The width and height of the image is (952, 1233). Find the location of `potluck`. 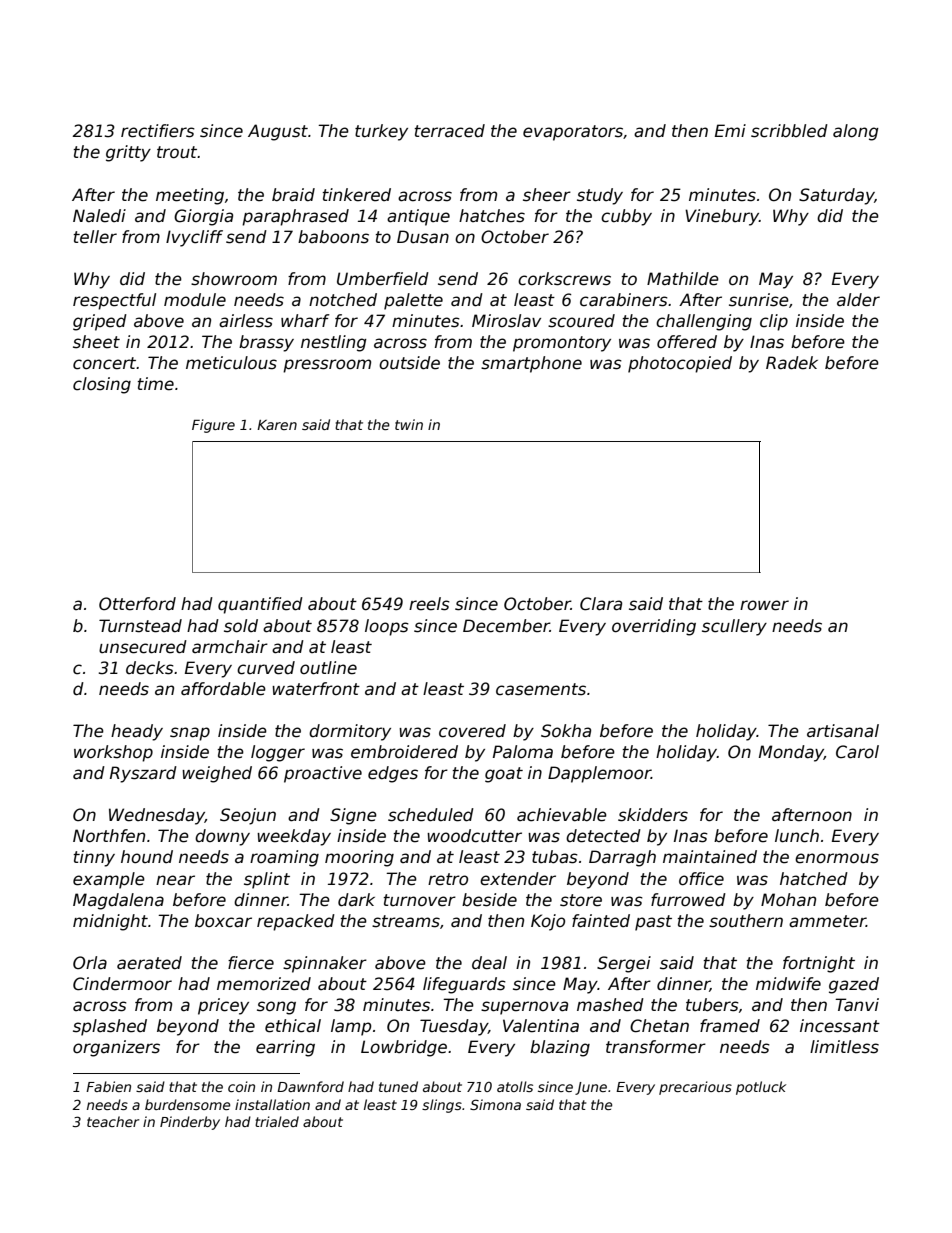

potluck is located at coordinates (761, 1088).
